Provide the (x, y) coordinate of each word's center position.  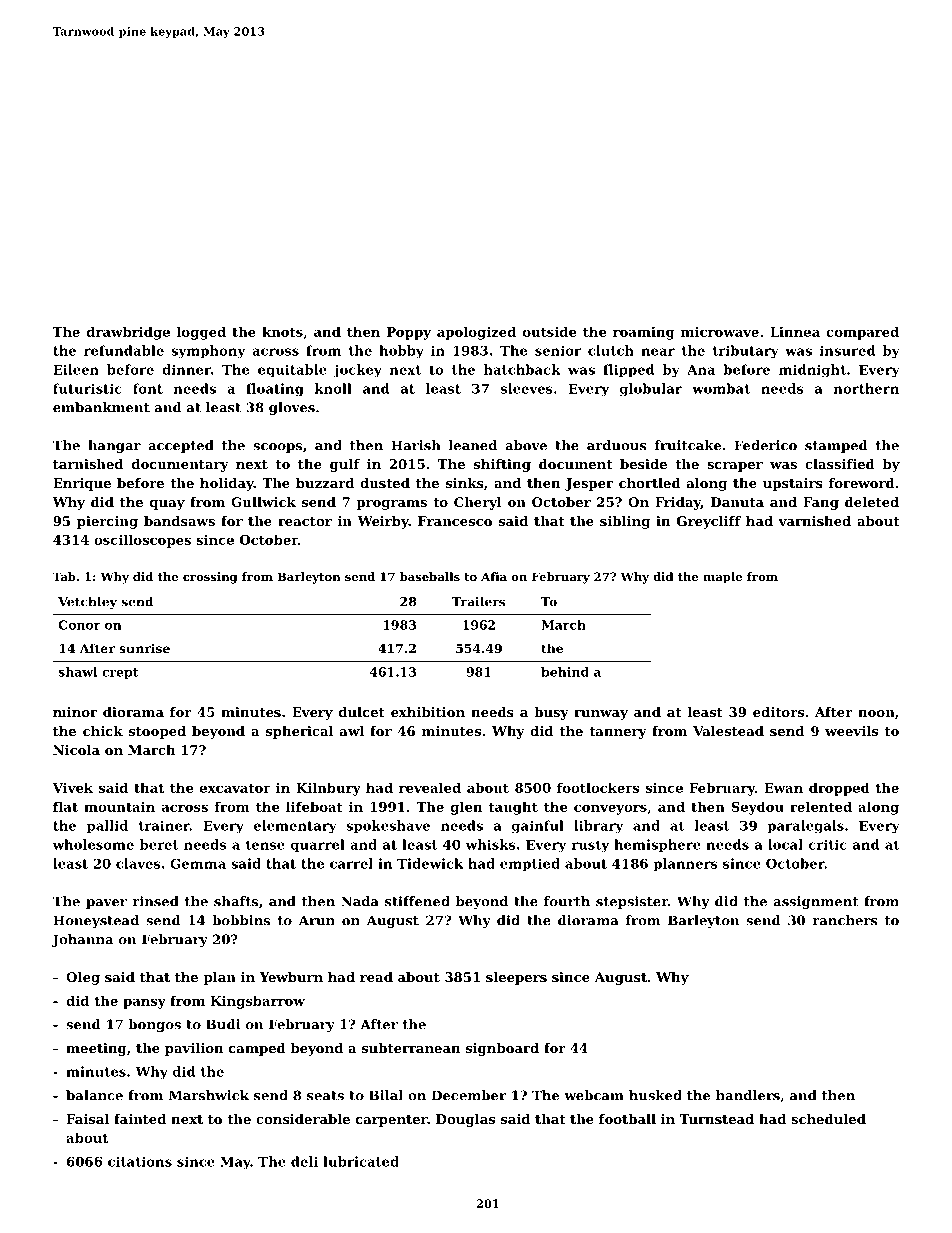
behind (565, 672)
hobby (401, 352)
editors (778, 712)
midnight (812, 371)
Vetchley (87, 603)
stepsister (632, 902)
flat (65, 806)
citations (140, 1161)
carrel (351, 863)
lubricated (361, 1161)
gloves (292, 408)
